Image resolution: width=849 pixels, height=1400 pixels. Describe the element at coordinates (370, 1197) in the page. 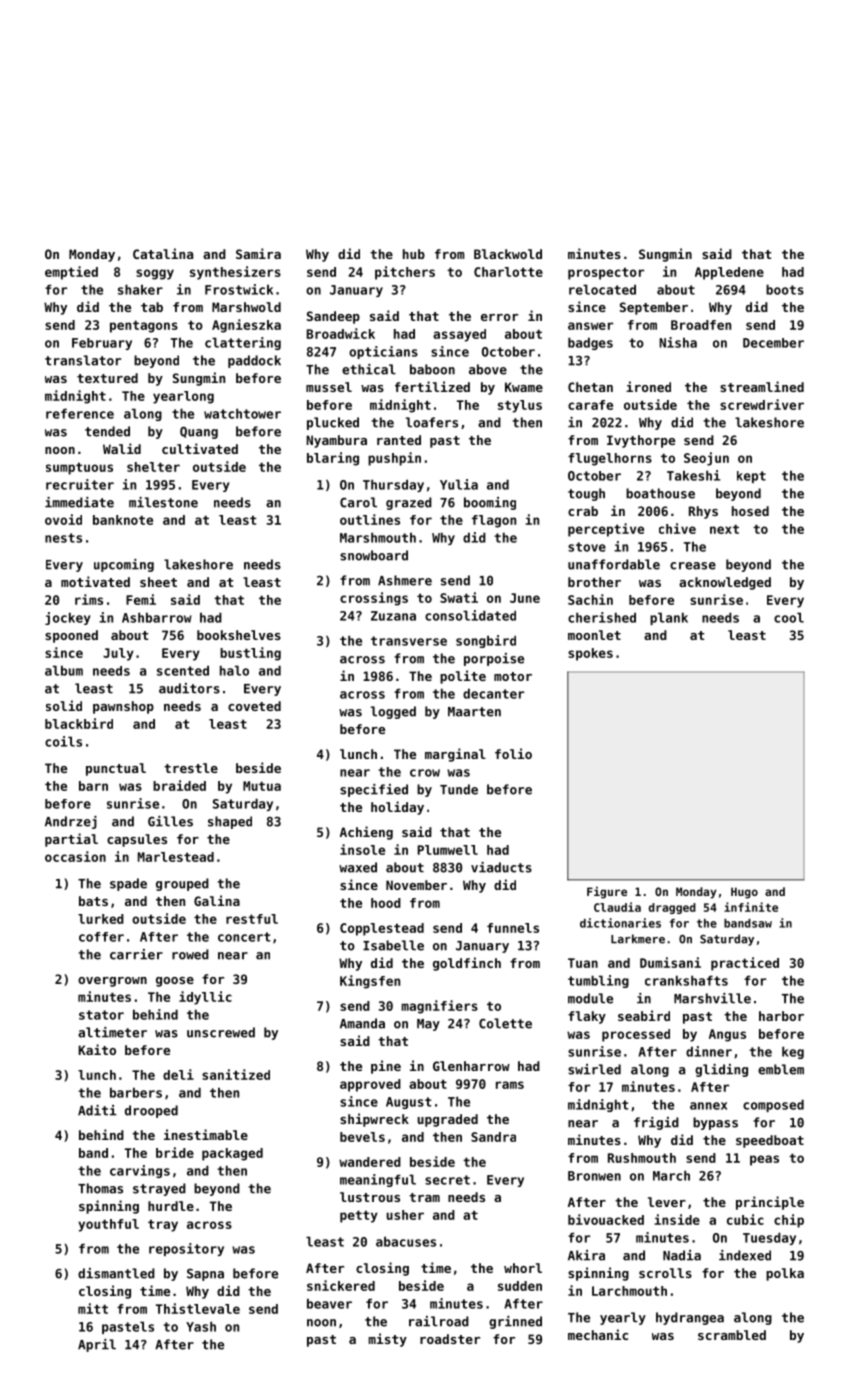

I see `lustrous` at that location.
